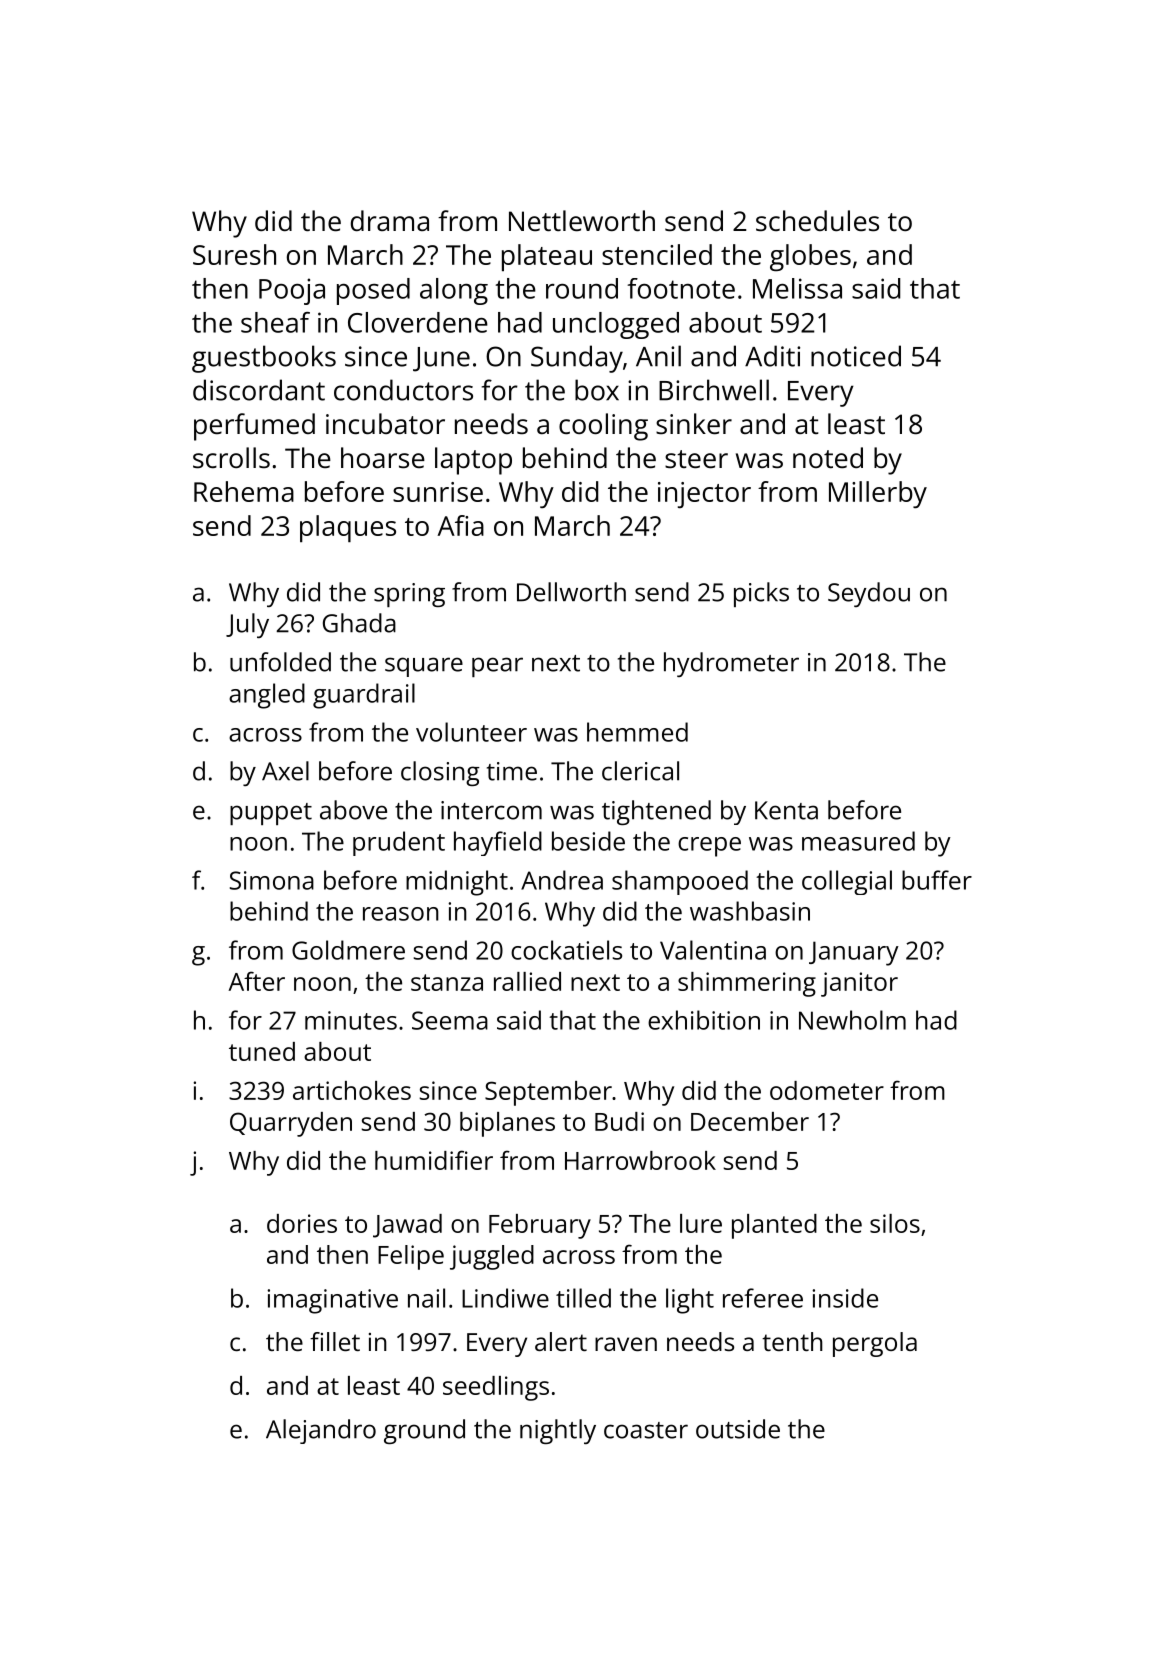 Image resolution: width=1165 pixels, height=1654 pixels. I want to click on drama, so click(390, 220).
